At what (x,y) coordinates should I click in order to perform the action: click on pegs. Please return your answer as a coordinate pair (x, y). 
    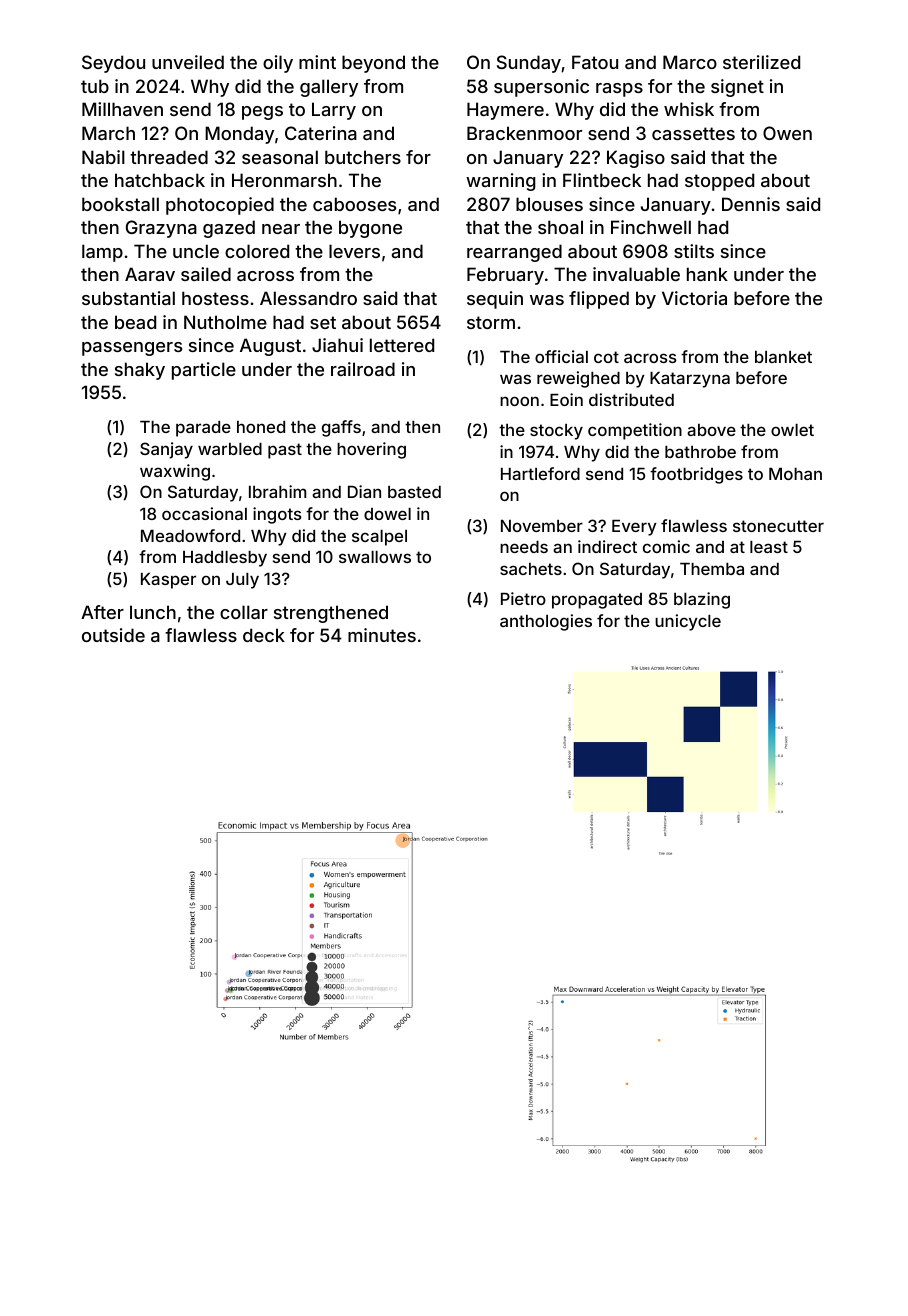
    Looking at the image, I should click on (262, 113).
